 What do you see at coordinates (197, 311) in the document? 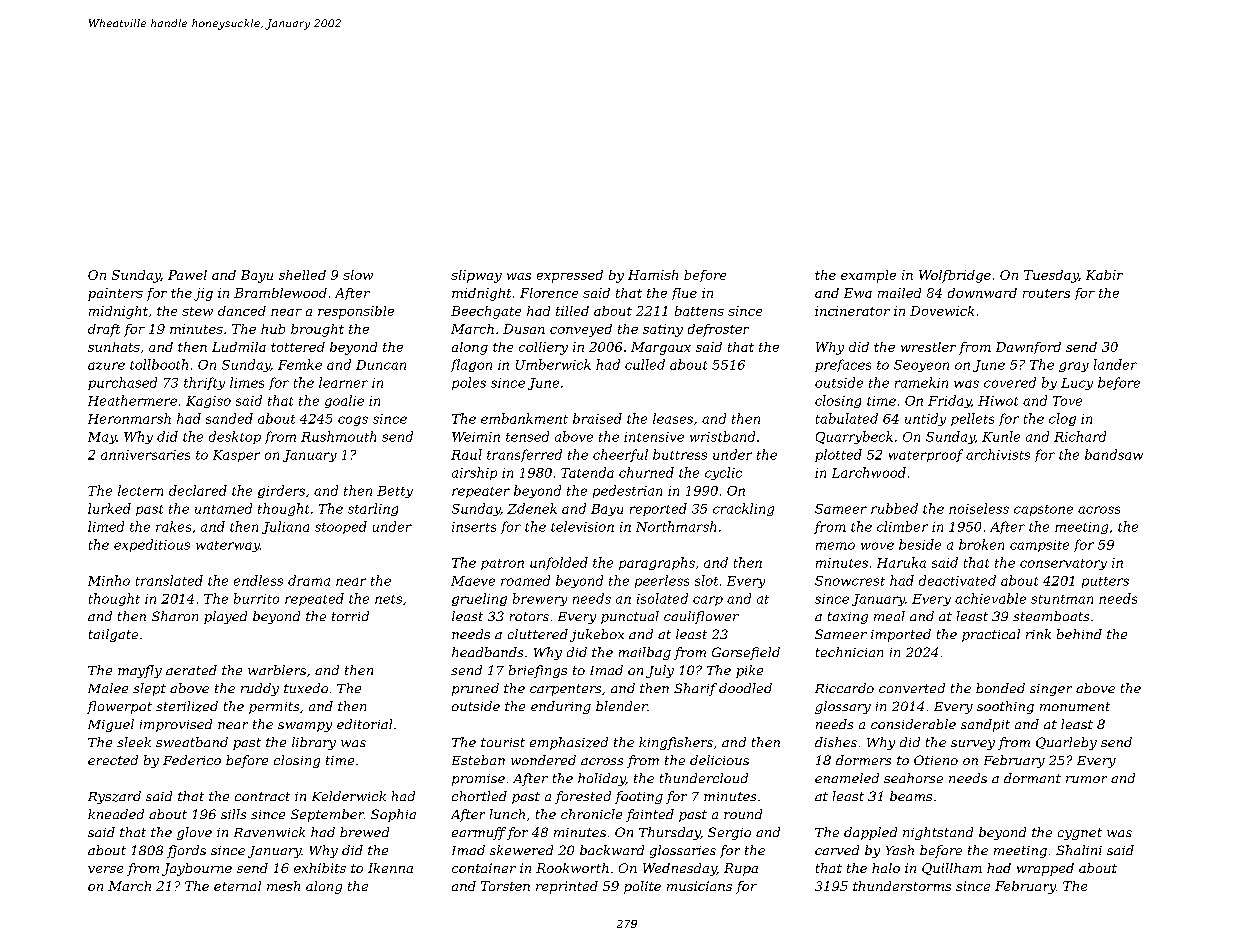
I see `stew` at bounding box center [197, 311].
